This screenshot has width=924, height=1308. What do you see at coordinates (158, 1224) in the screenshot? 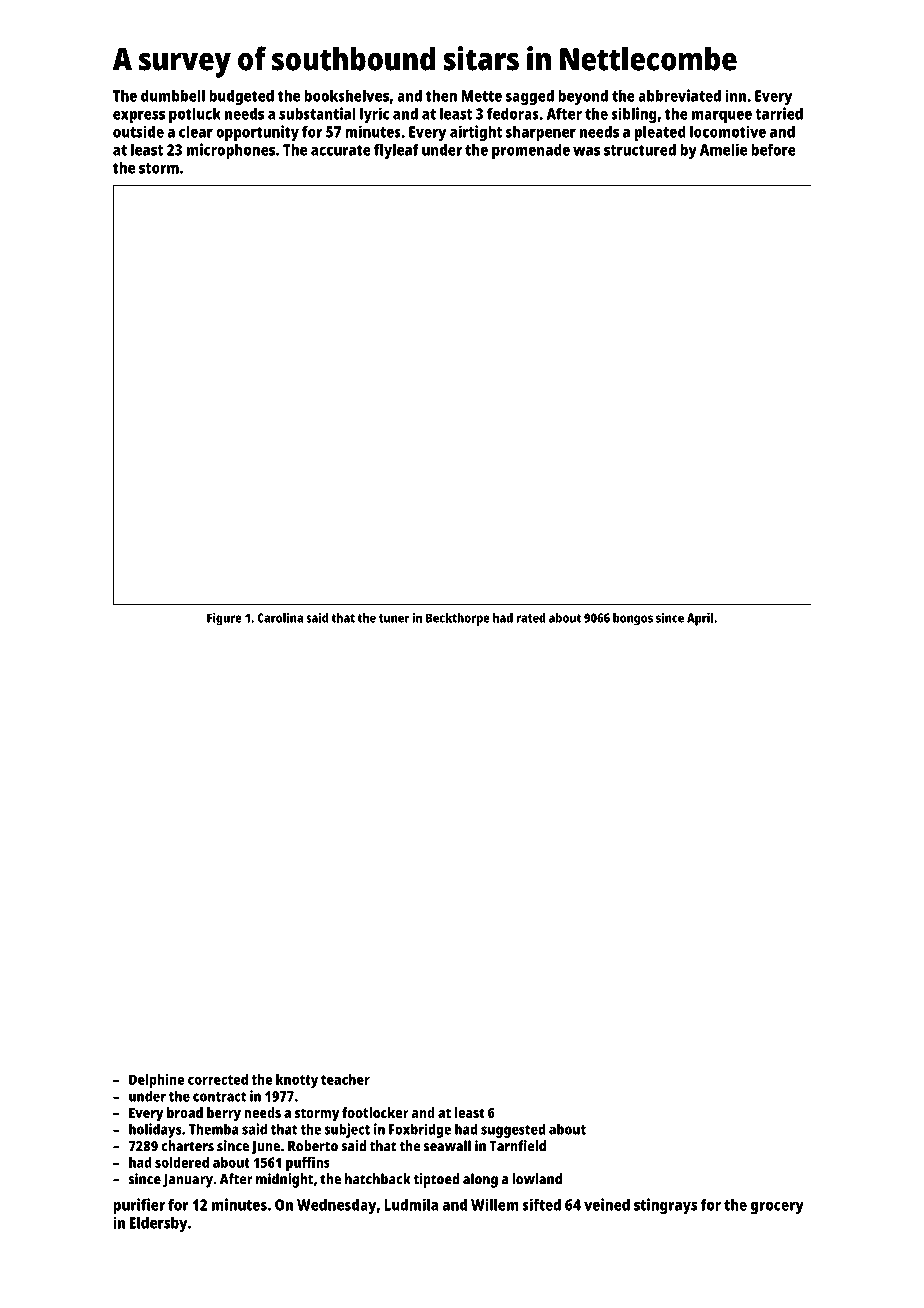
I see `Eldersby` at bounding box center [158, 1224].
